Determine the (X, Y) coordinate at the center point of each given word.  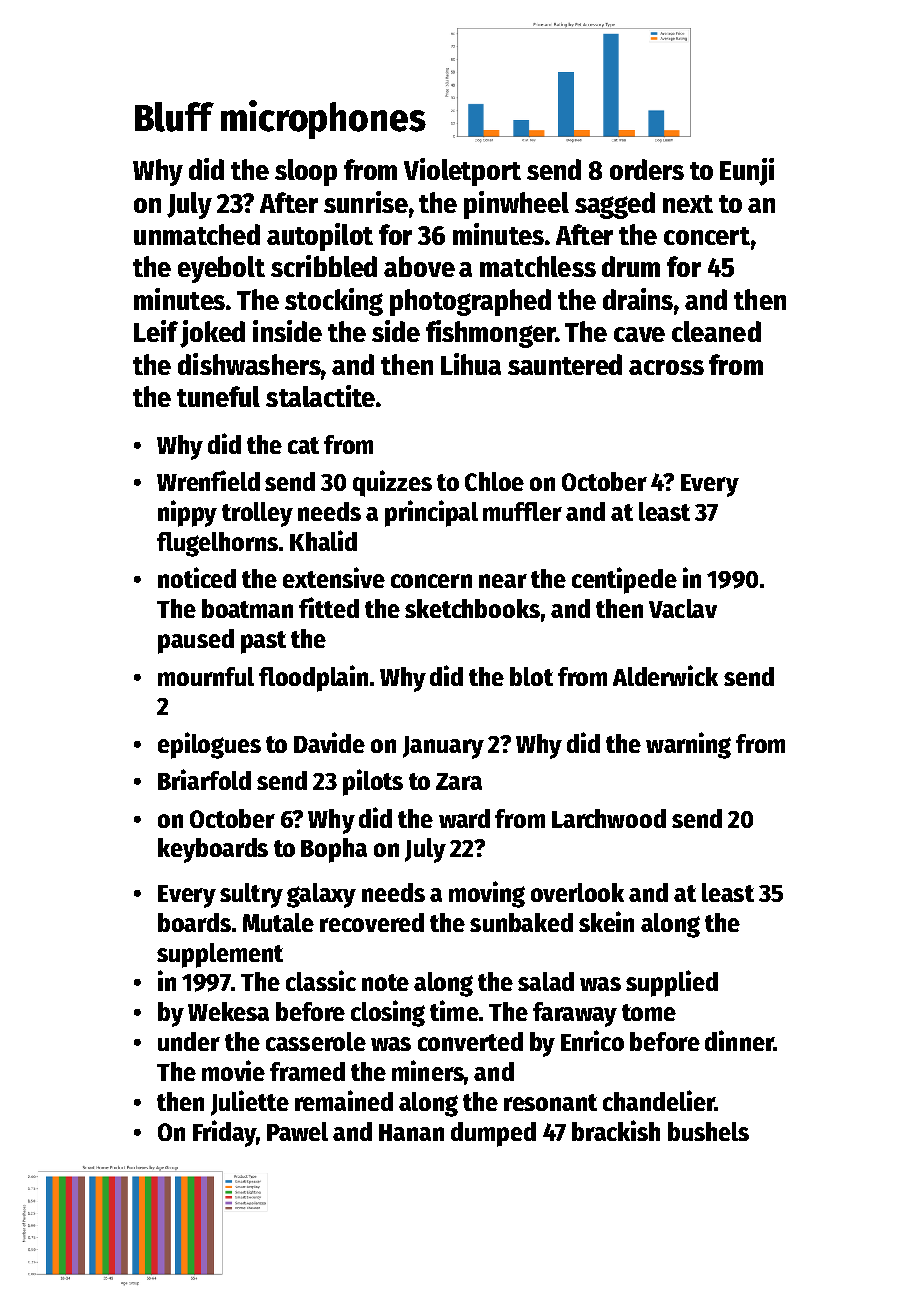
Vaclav (683, 608)
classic (321, 980)
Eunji (747, 172)
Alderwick (665, 675)
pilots (373, 782)
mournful (206, 676)
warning (688, 745)
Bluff (174, 117)
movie (233, 1070)
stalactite (320, 396)
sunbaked (521, 922)
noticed (197, 577)
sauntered (565, 364)
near (503, 581)
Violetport (462, 172)
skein (606, 921)
